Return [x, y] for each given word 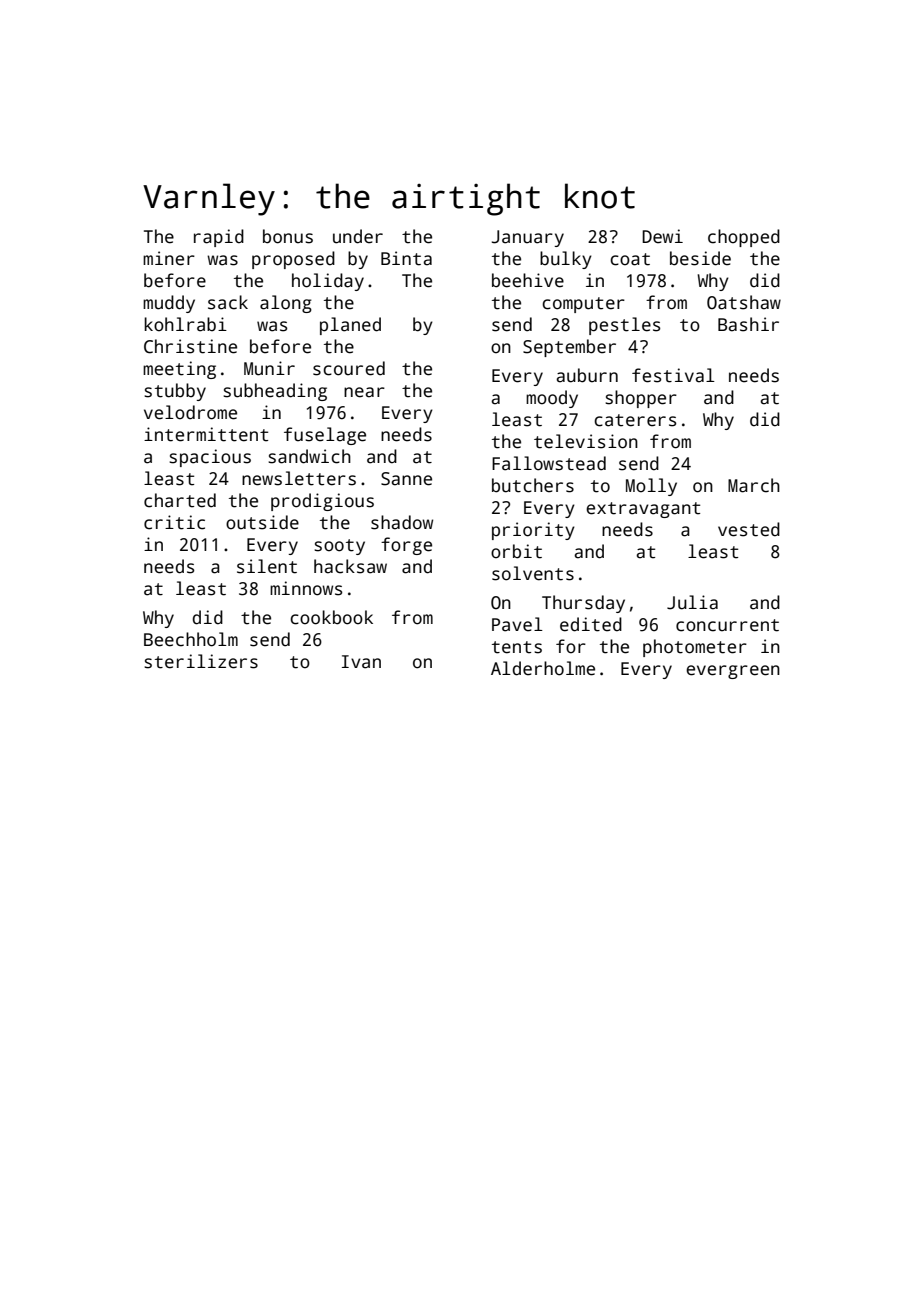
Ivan [361, 662]
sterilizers [201, 661]
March [754, 485]
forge [406, 546]
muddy [169, 304]
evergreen [733, 672]
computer [583, 305]
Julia [692, 602]
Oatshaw [744, 302]
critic [174, 522]
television [586, 441]
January [528, 238]
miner [169, 258]
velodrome [190, 412]
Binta [406, 258]
